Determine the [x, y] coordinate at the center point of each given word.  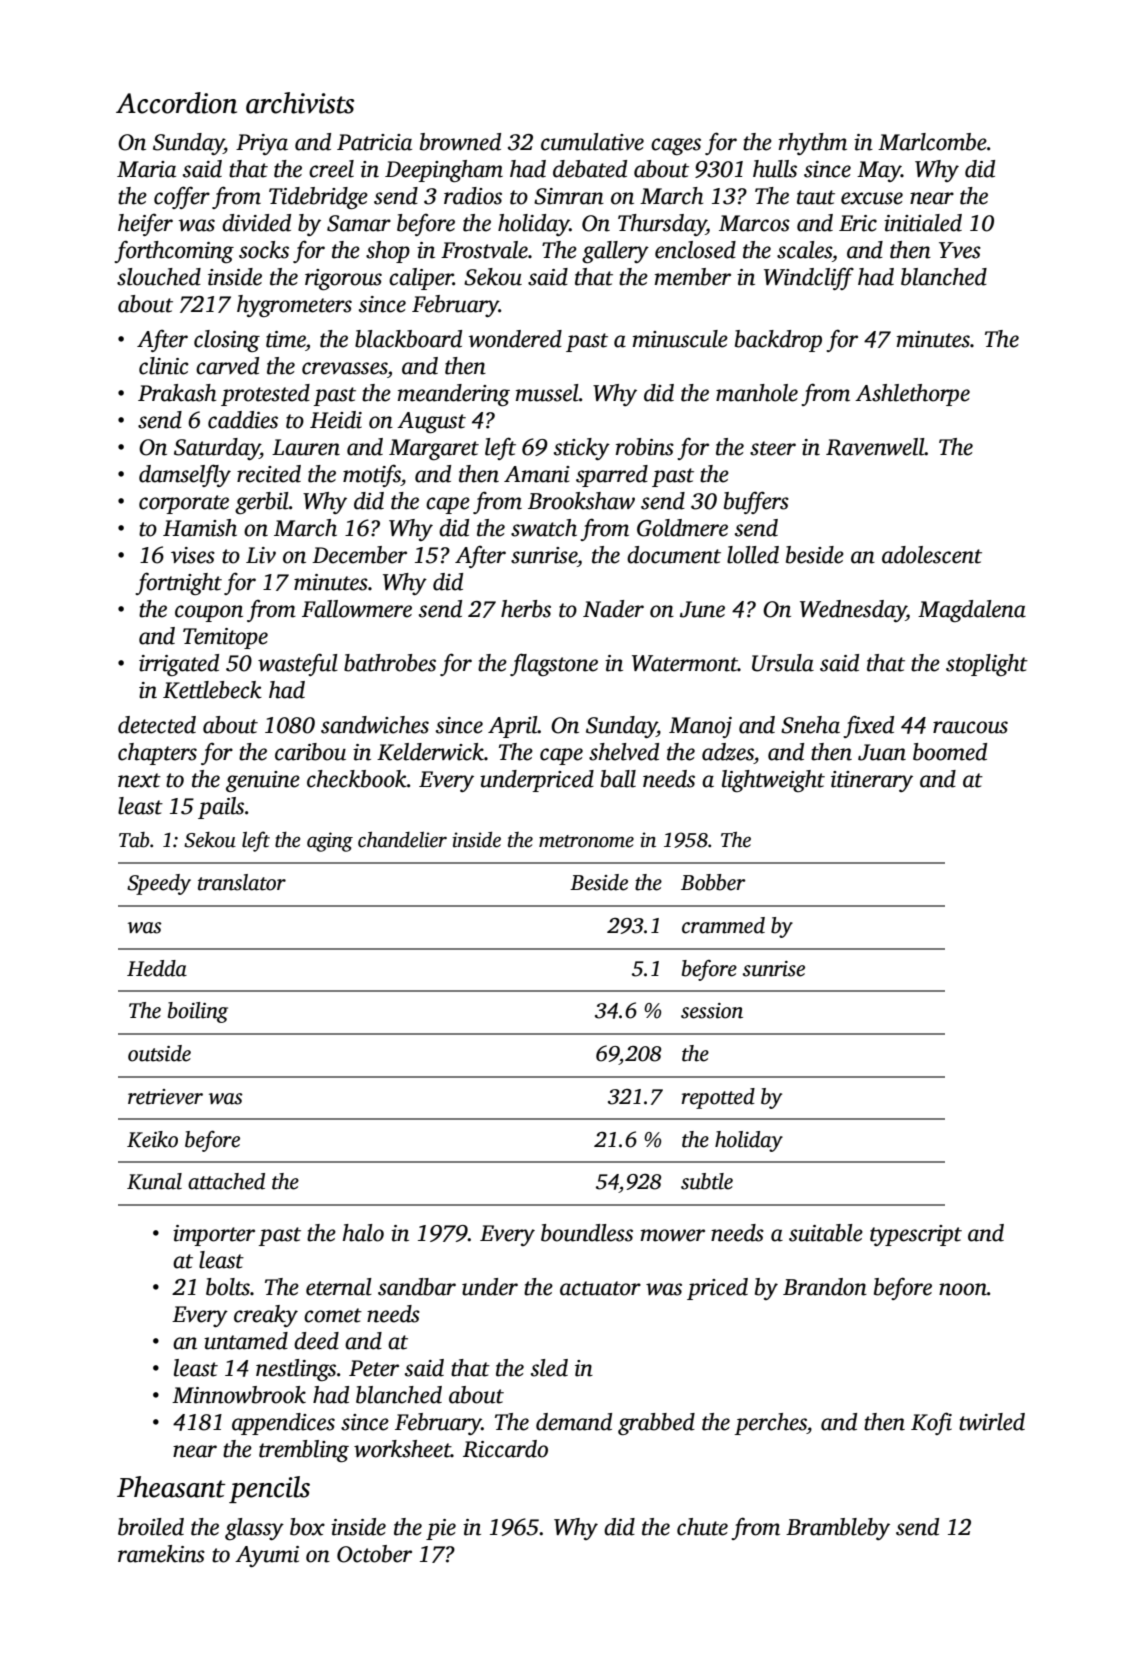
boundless [587, 1233]
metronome [586, 841]
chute [702, 1527]
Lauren [306, 447]
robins [645, 447]
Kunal [154, 1181]
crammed [723, 925]
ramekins [161, 1554]
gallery [615, 252]
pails [221, 808]
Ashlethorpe [912, 395]
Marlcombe [932, 142]
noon [963, 1289]
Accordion [176, 103]
